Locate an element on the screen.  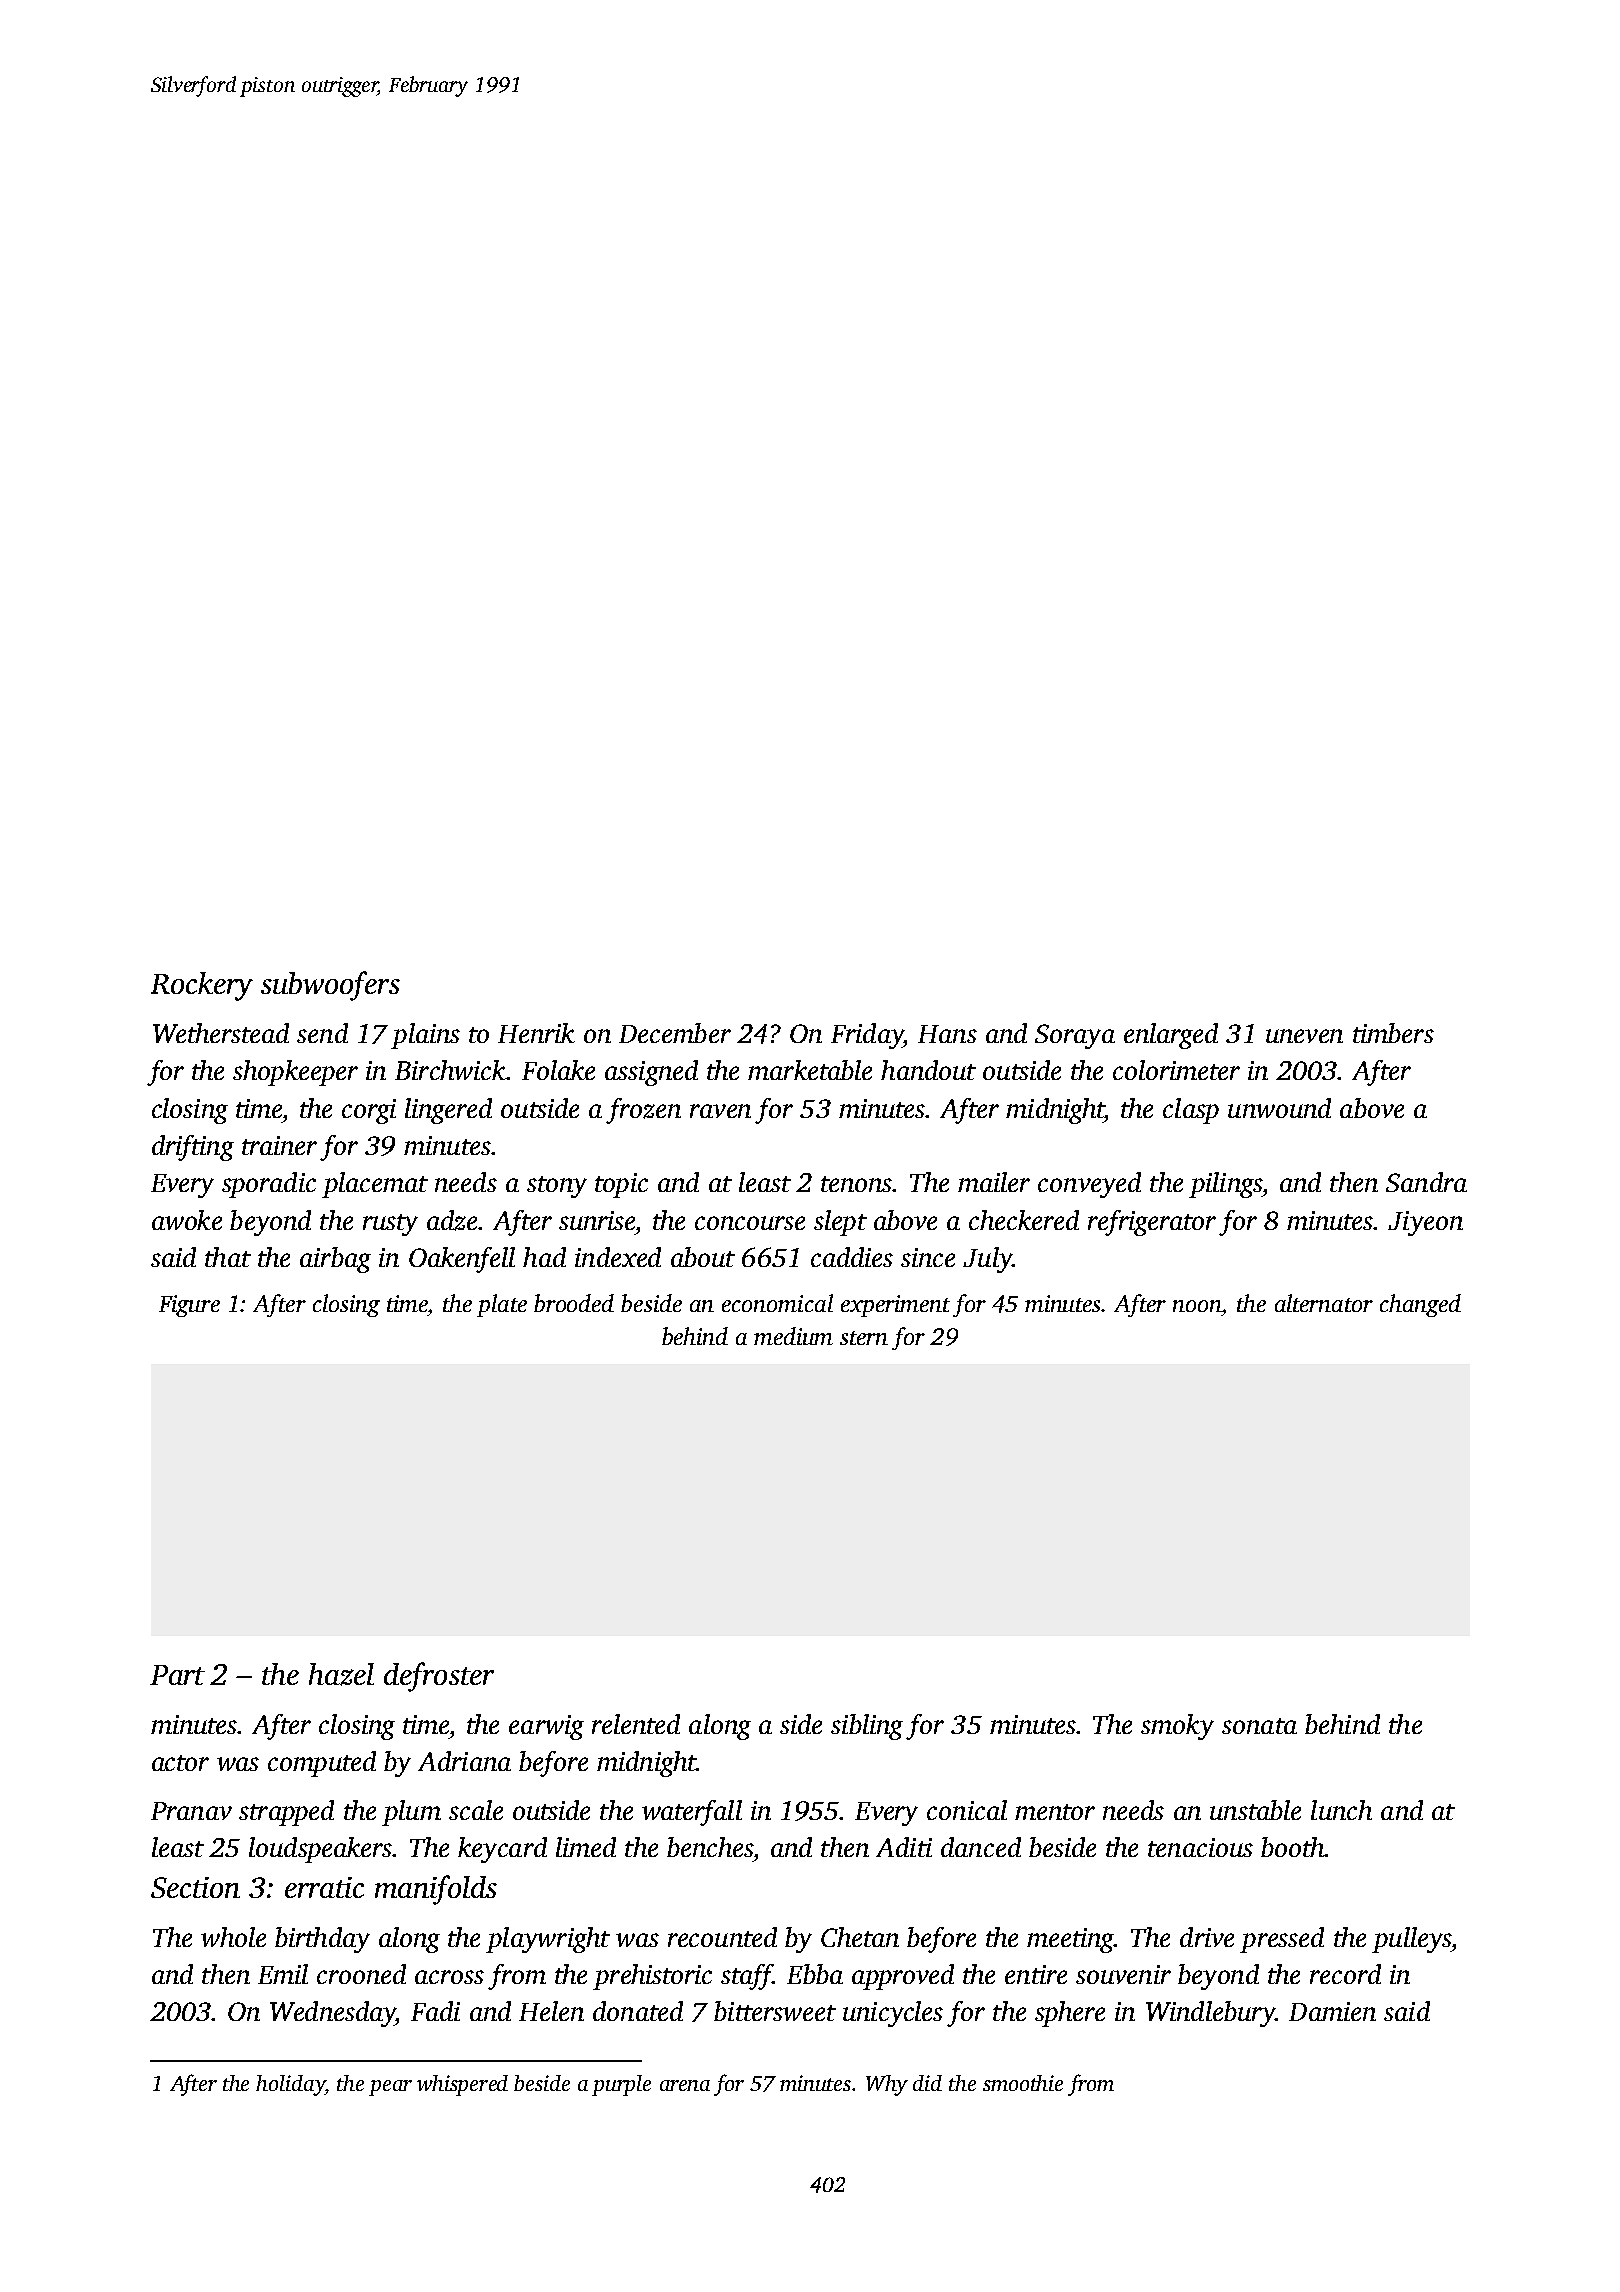
assigned is located at coordinates (651, 1073).
